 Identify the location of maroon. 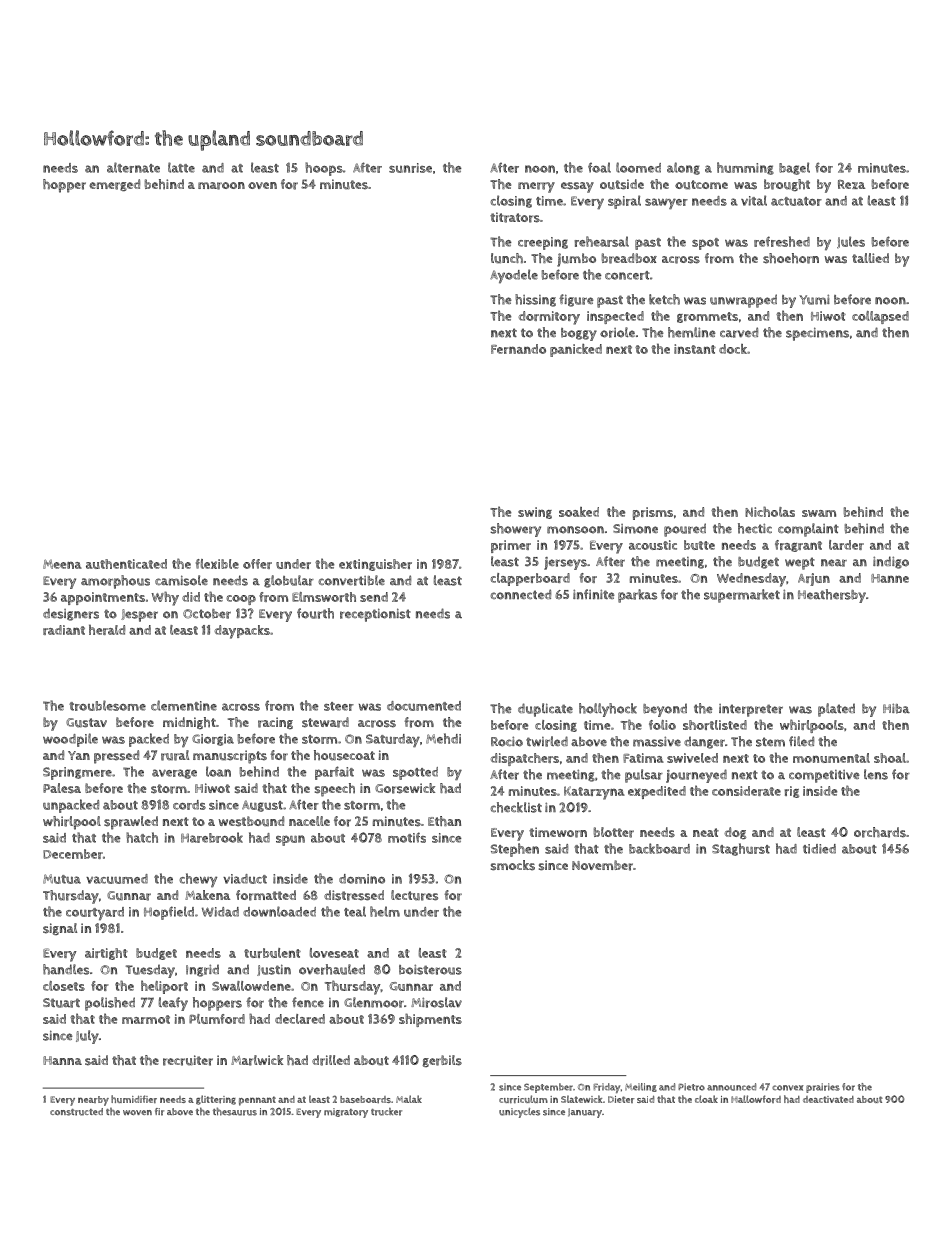
(221, 186).
